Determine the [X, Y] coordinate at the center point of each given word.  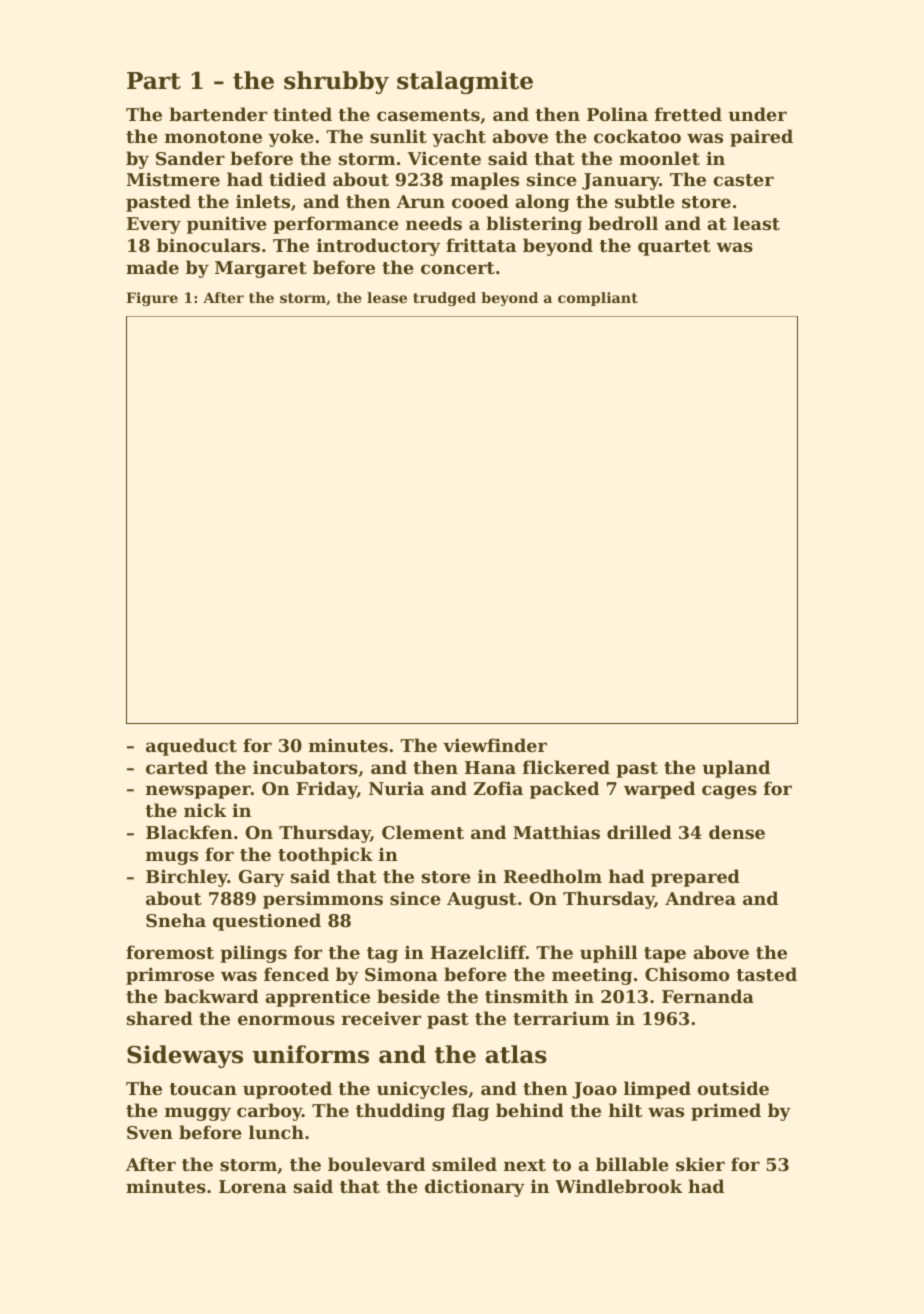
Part [154, 81]
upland [736, 769]
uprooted [287, 1090]
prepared [695, 878]
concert [458, 268]
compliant [598, 299]
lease [387, 297]
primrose [170, 976]
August [482, 900]
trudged [444, 299]
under [757, 114]
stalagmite [465, 82]
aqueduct [191, 747]
